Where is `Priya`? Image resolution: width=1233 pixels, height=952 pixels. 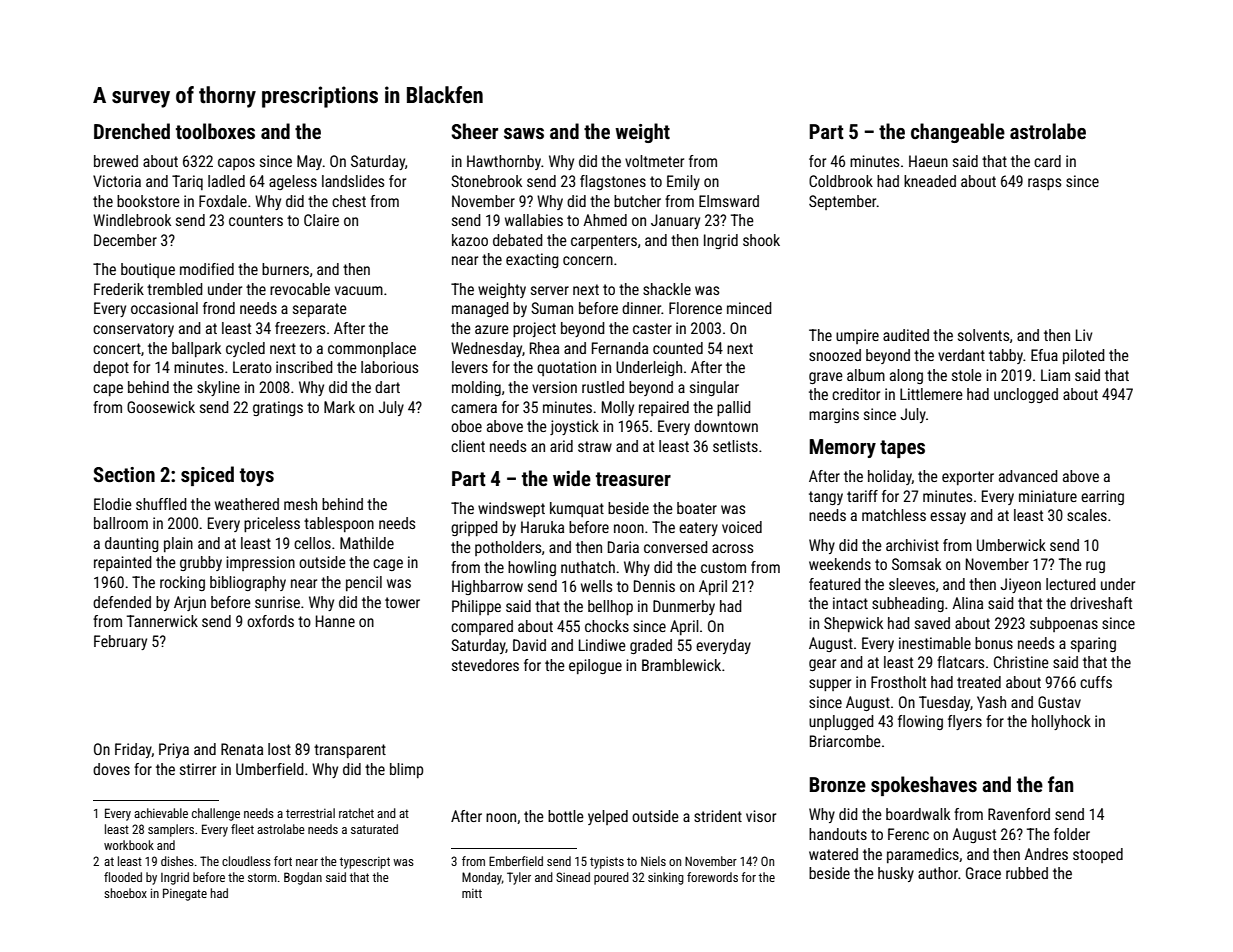
Priya is located at coordinates (174, 750).
